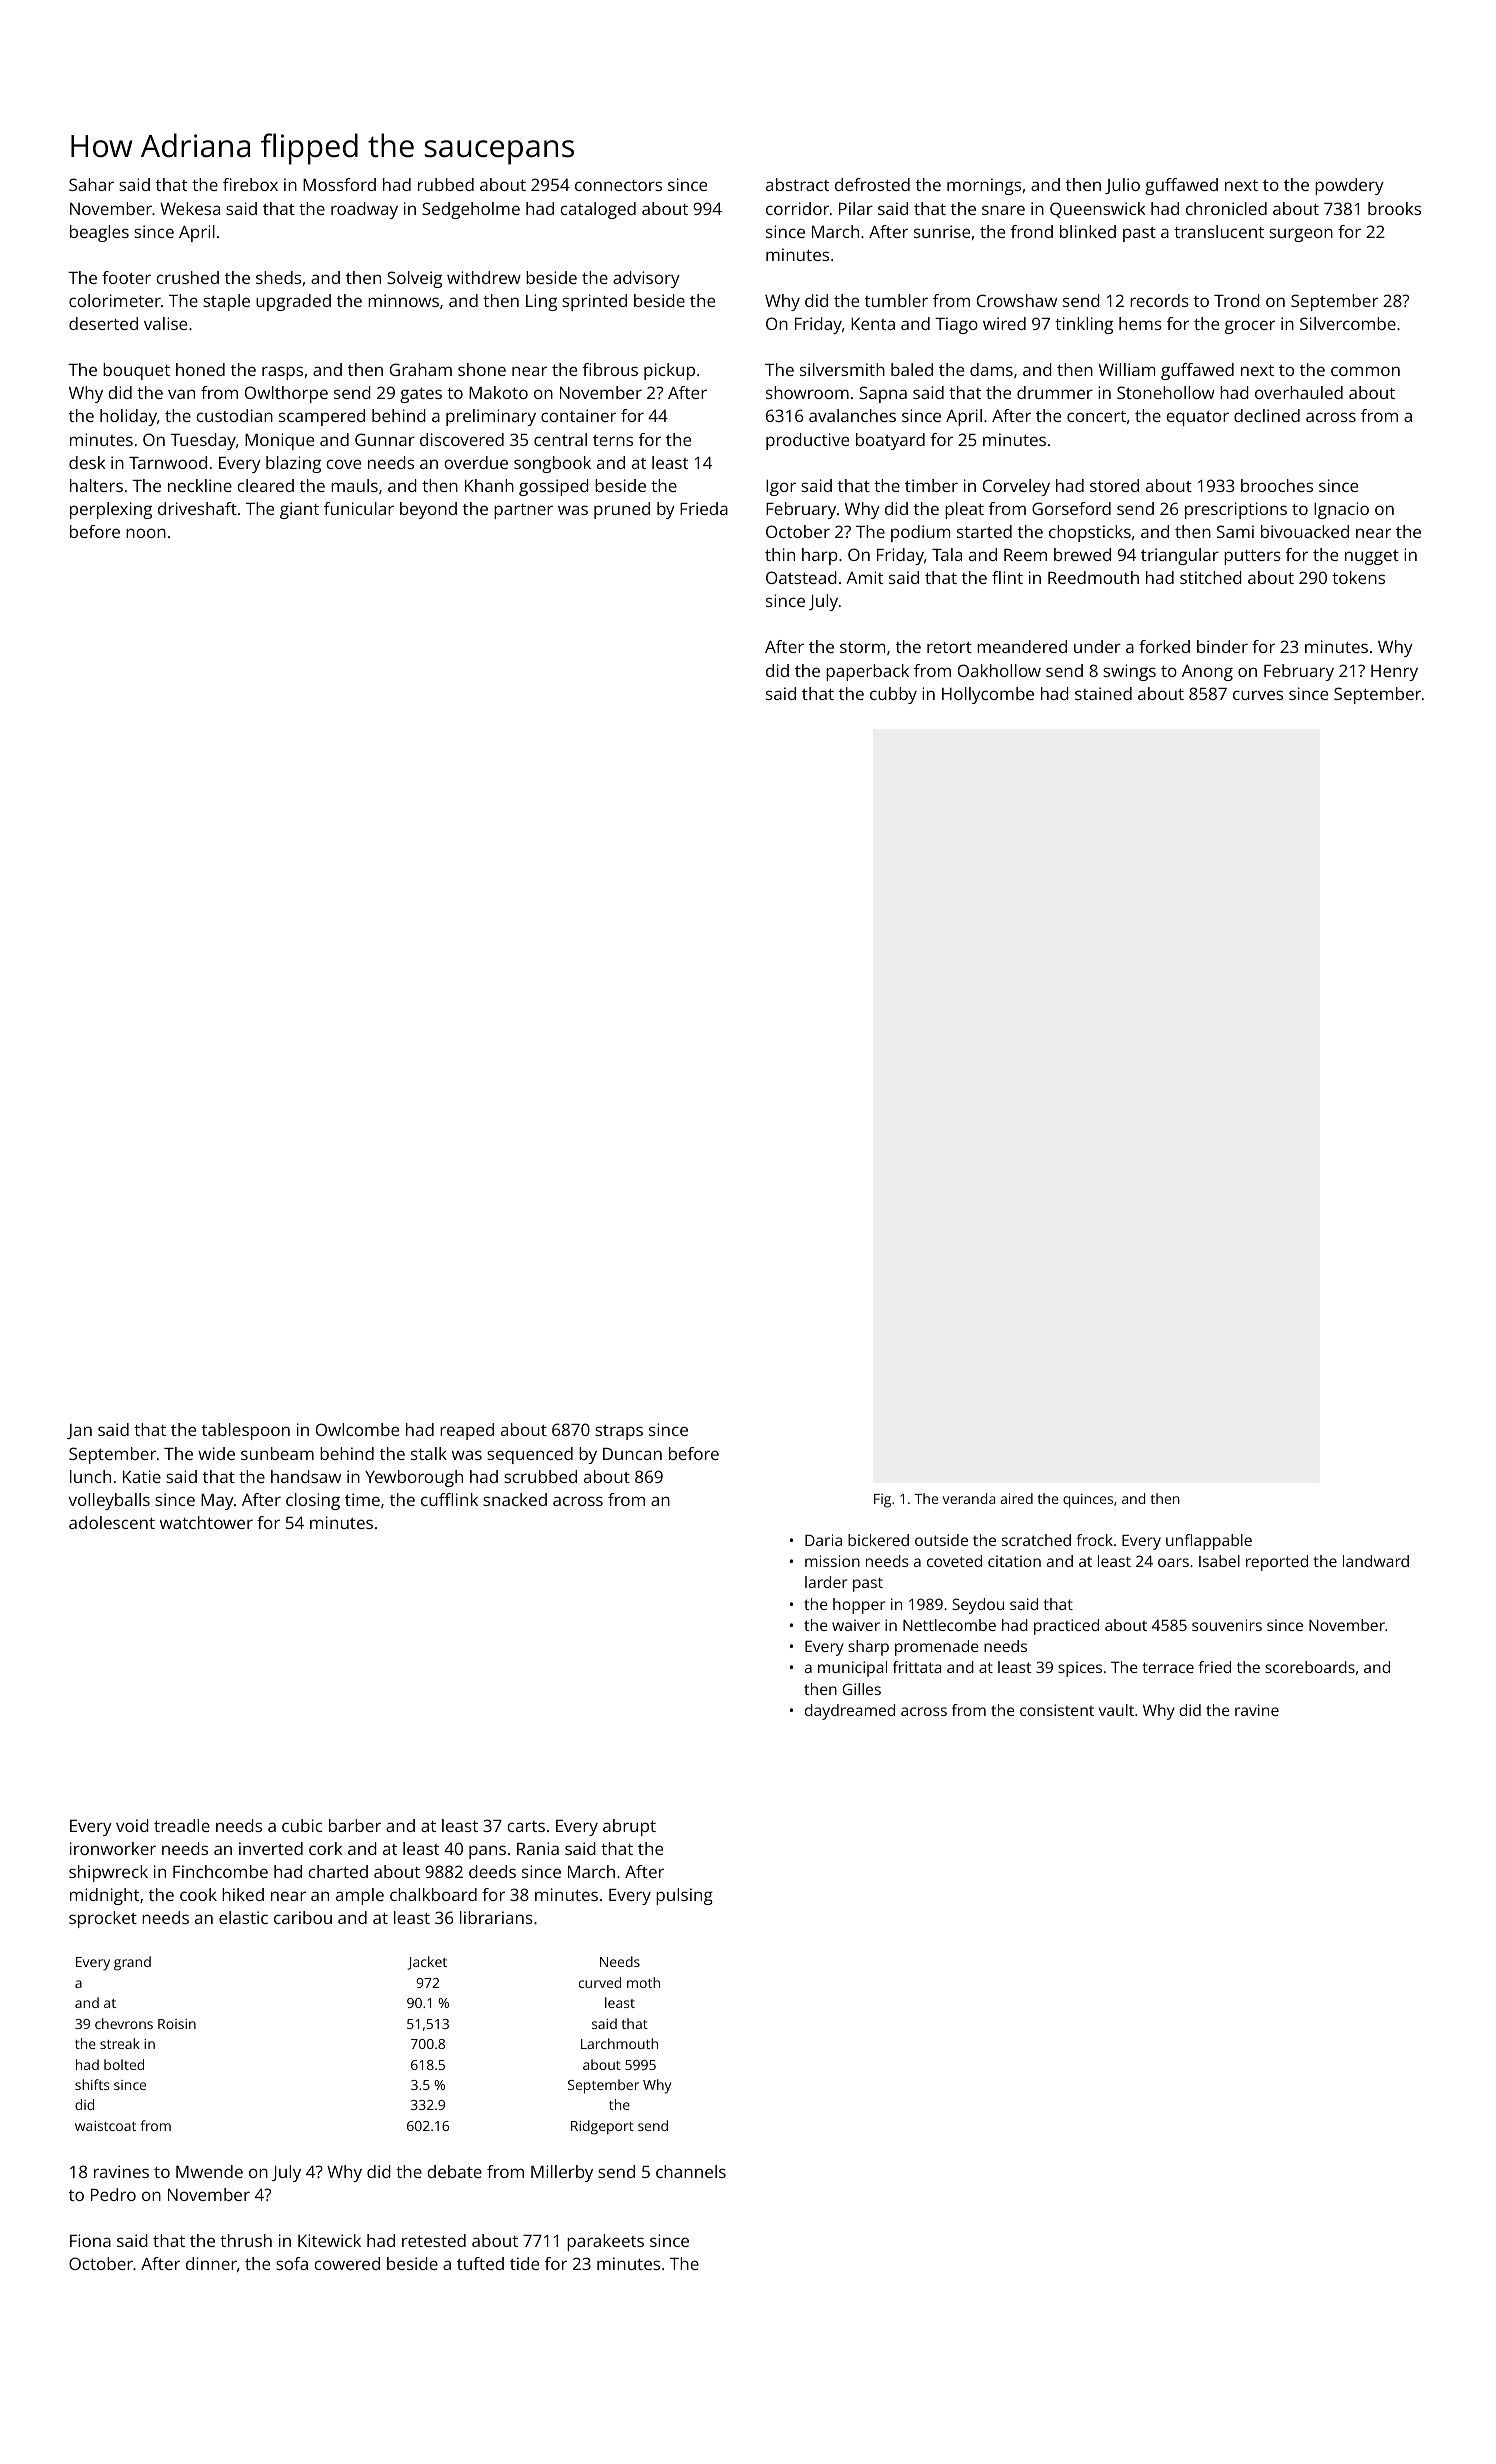  I want to click on straps, so click(619, 1432).
